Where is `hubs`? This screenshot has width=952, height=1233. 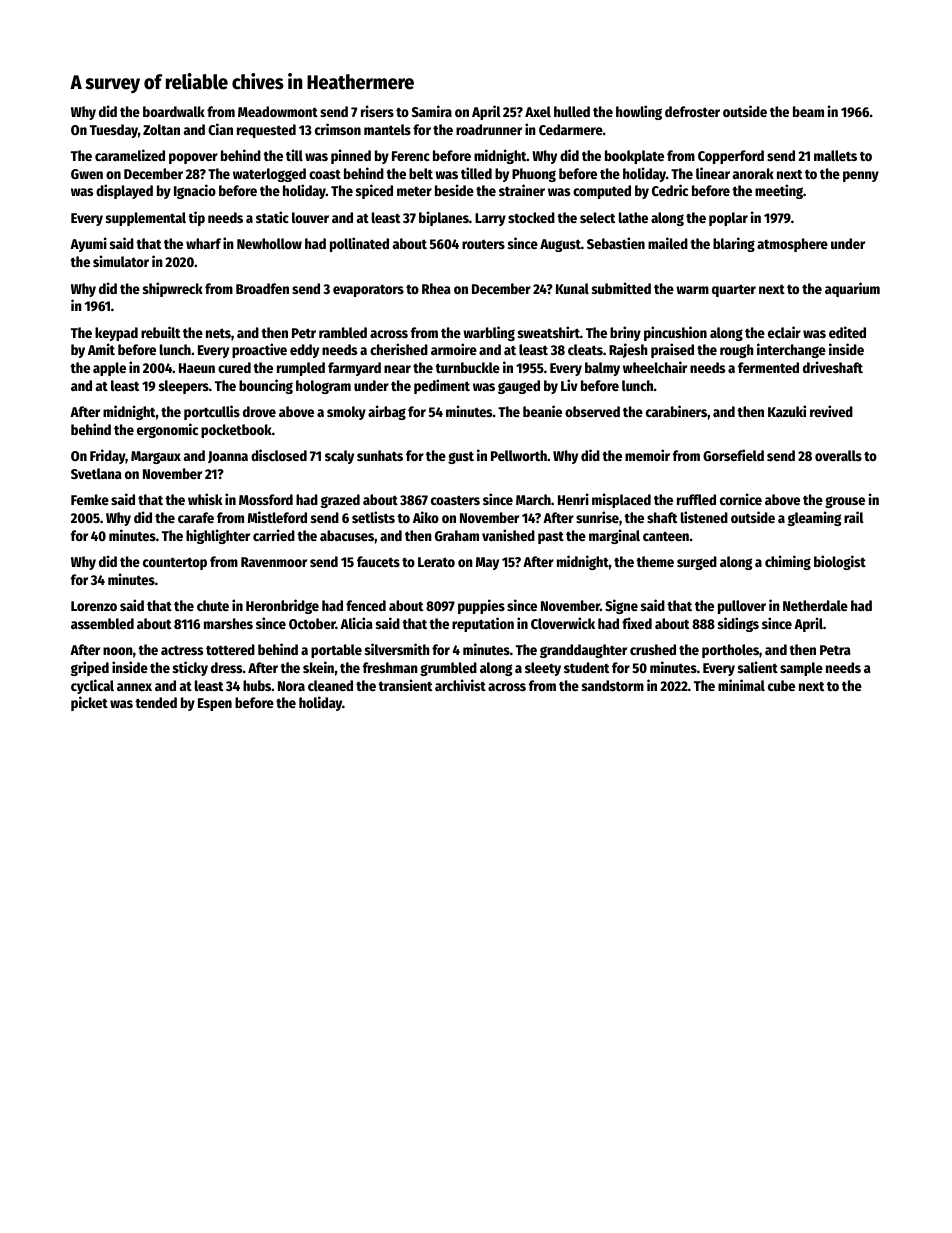 hubs is located at coordinates (257, 685).
